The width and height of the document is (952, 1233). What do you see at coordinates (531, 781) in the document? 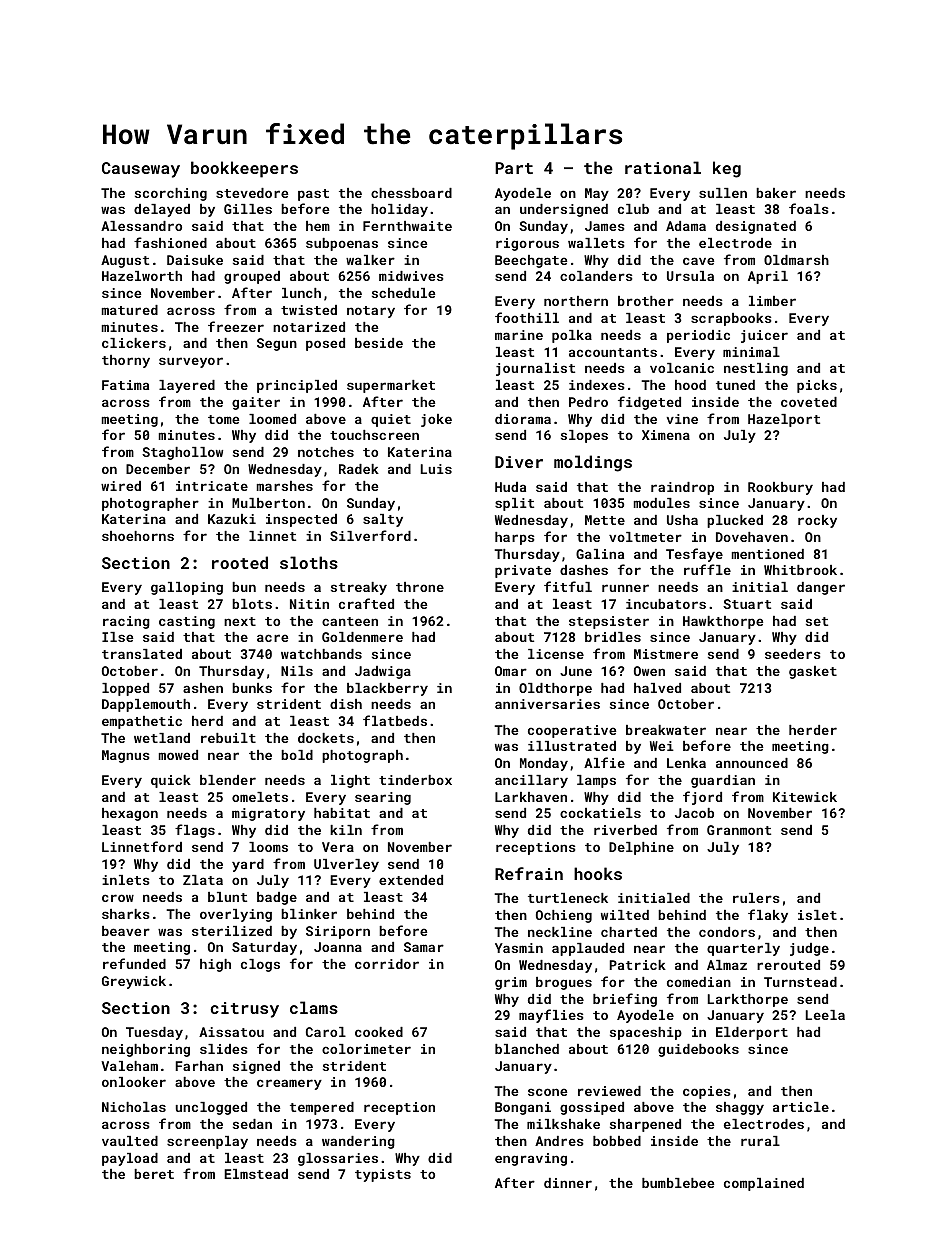
I see `ancillary` at bounding box center [531, 781].
